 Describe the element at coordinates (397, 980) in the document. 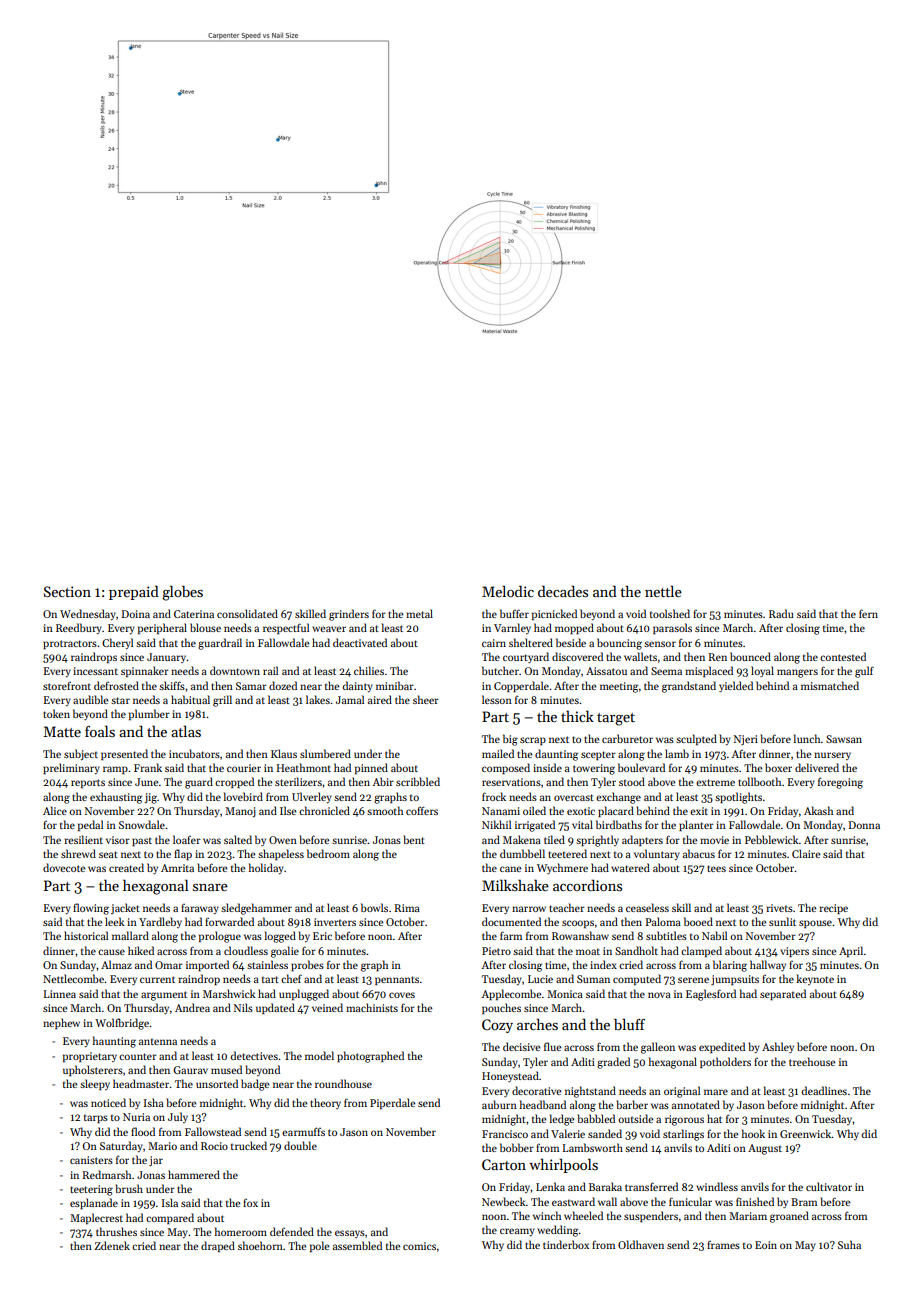

I see `pennants` at that location.
